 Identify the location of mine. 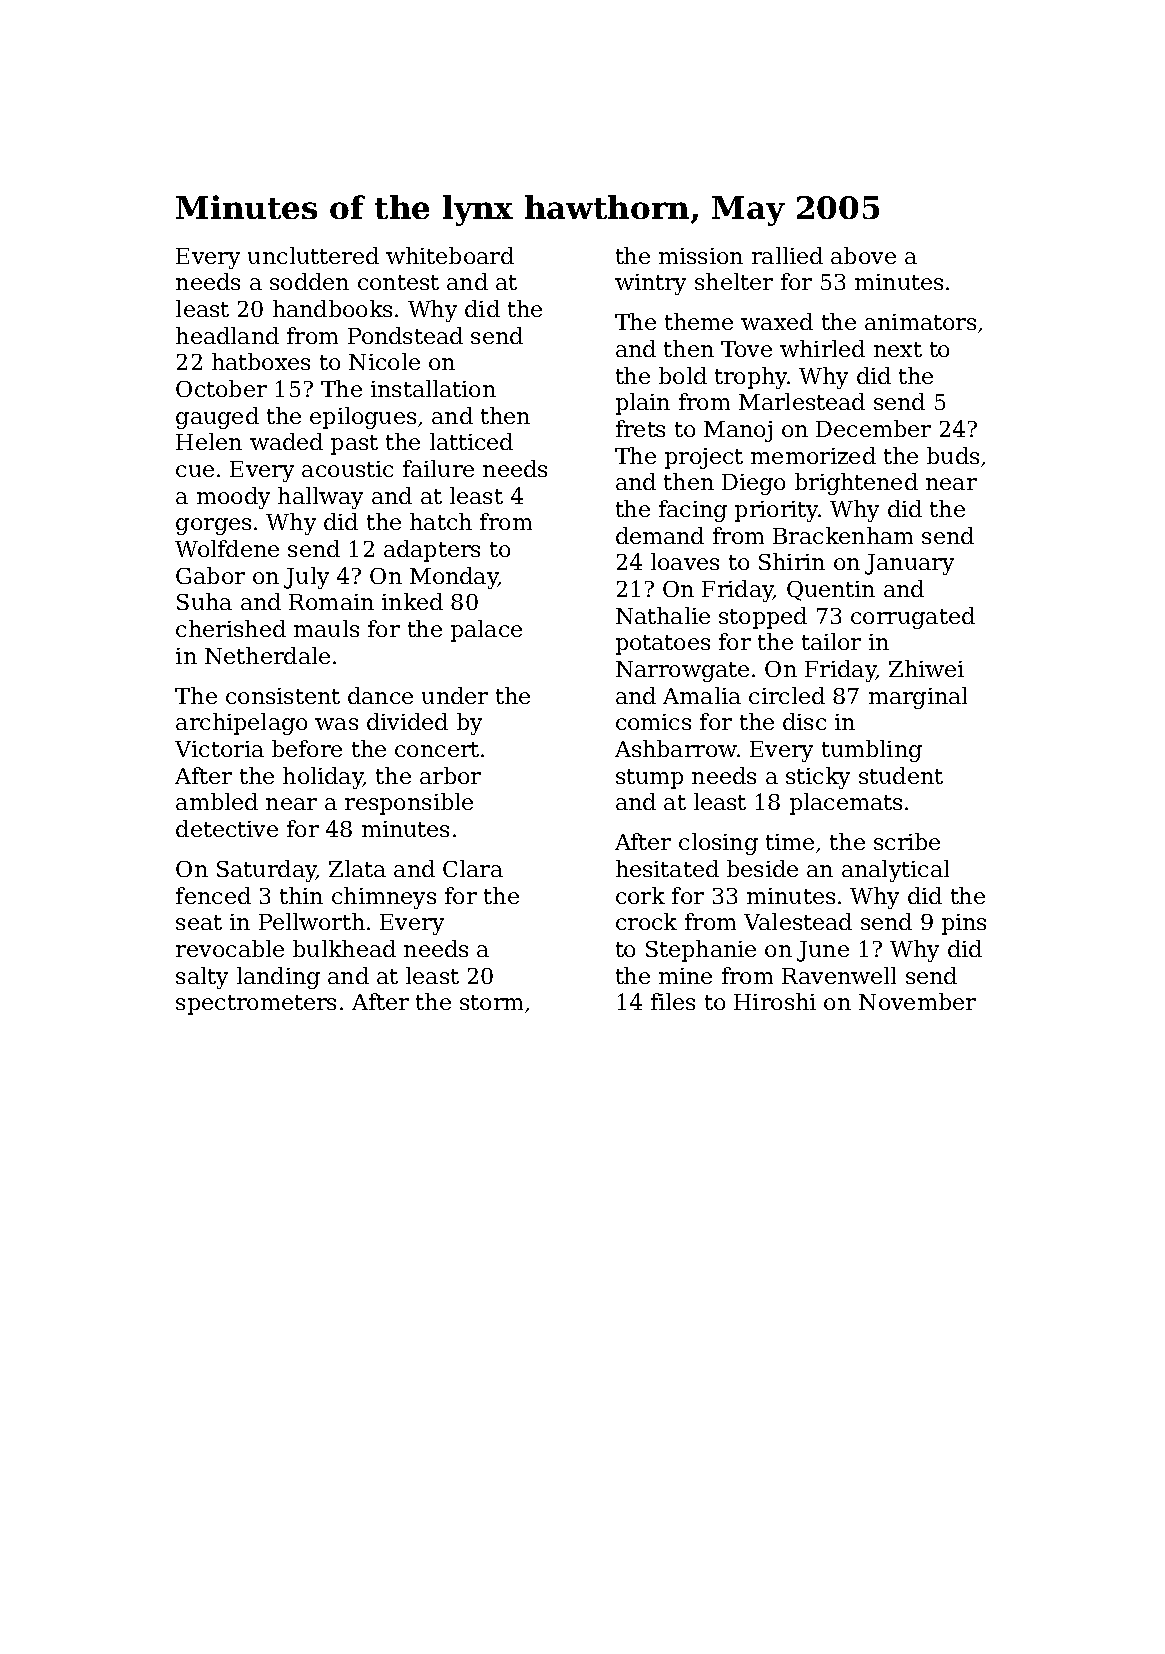
(685, 976).
